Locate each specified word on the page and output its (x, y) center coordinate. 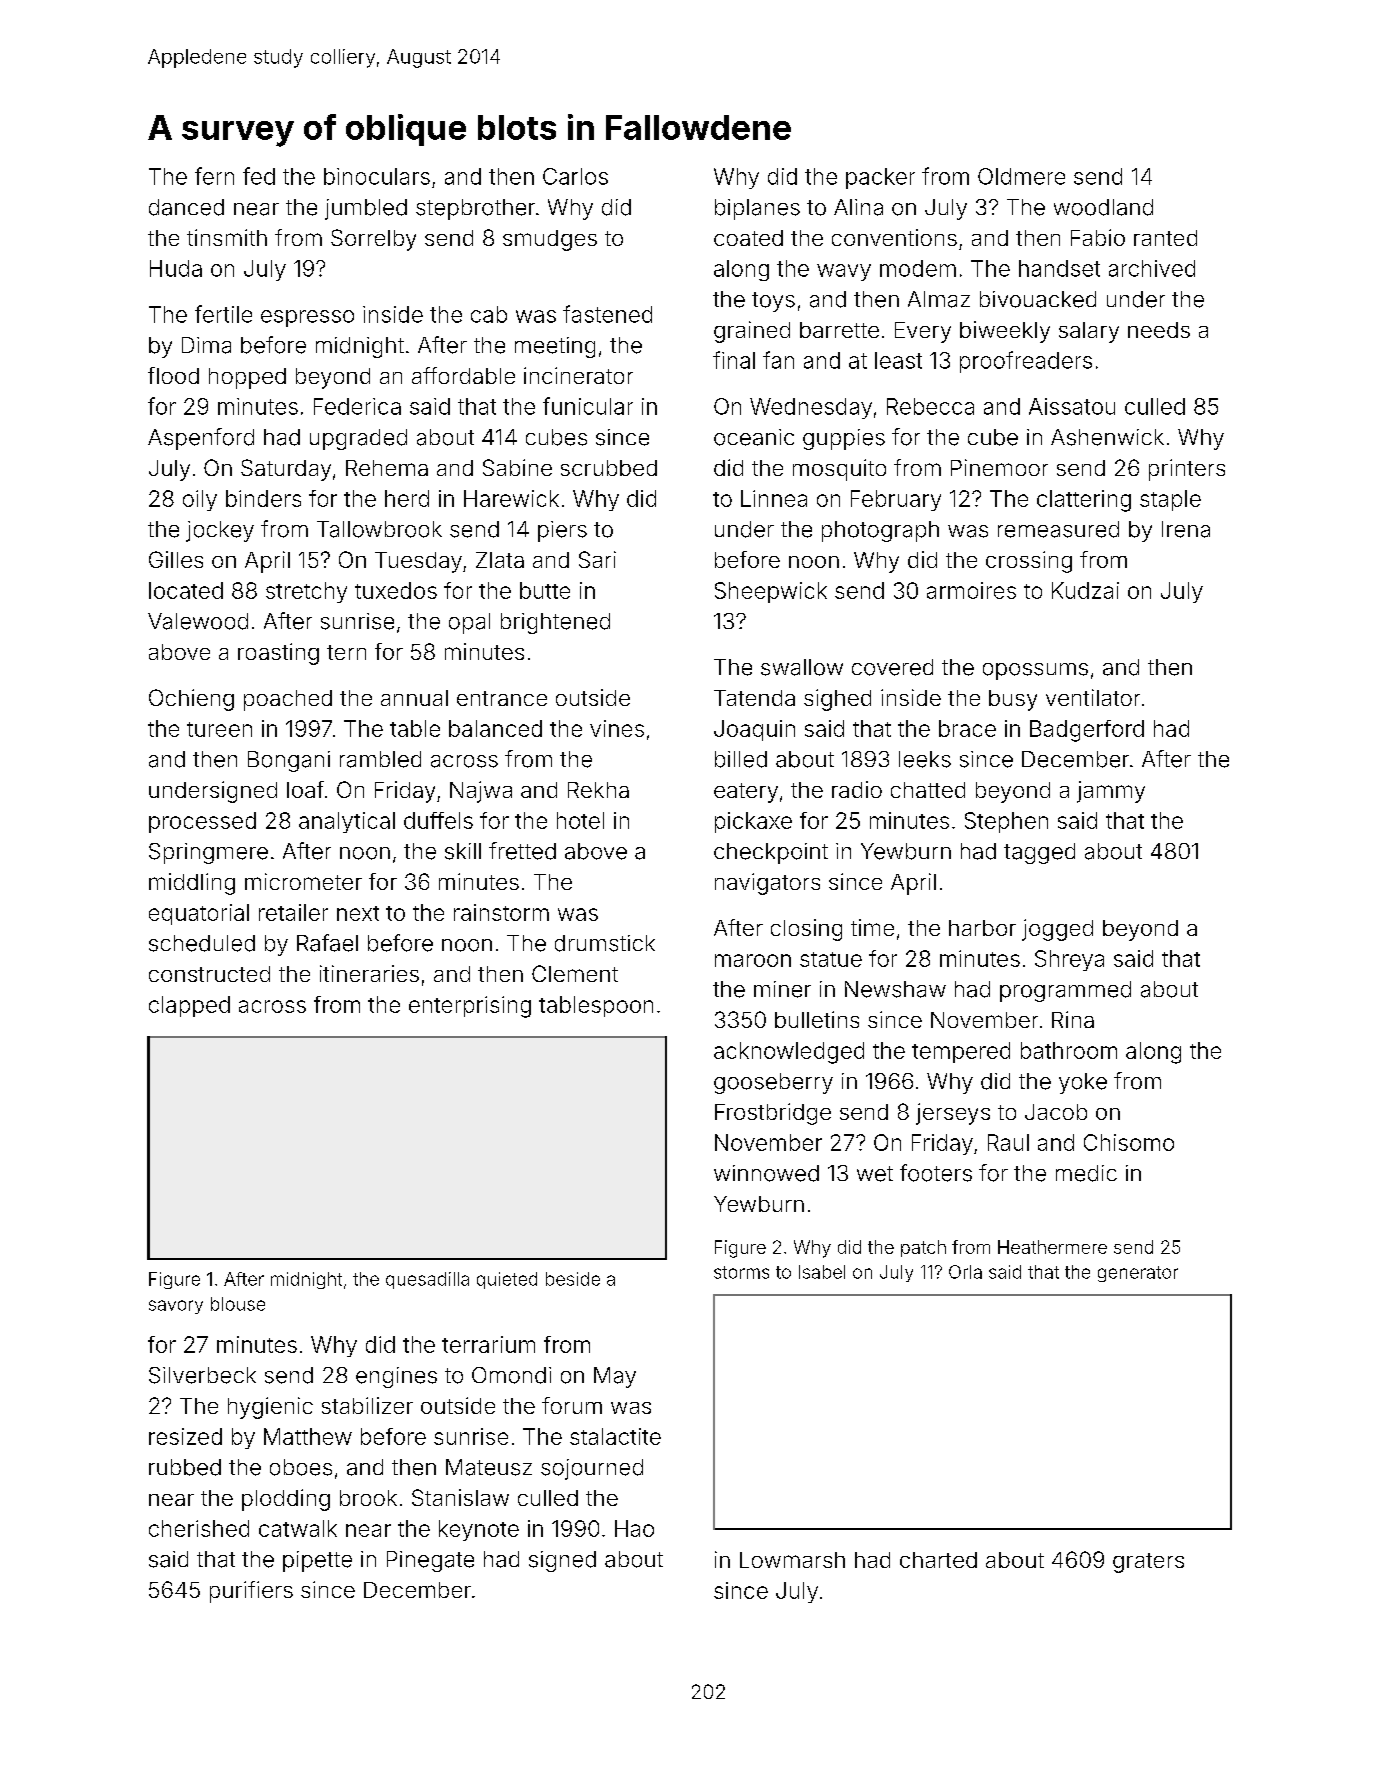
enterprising (470, 1007)
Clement (575, 973)
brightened (555, 623)
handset (1059, 268)
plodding (286, 1500)
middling (192, 884)
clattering (1084, 501)
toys (773, 302)
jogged (1057, 930)
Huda (176, 268)
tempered (961, 1052)
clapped (189, 1006)
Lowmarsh (792, 1560)
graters (1148, 1563)
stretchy (306, 592)
